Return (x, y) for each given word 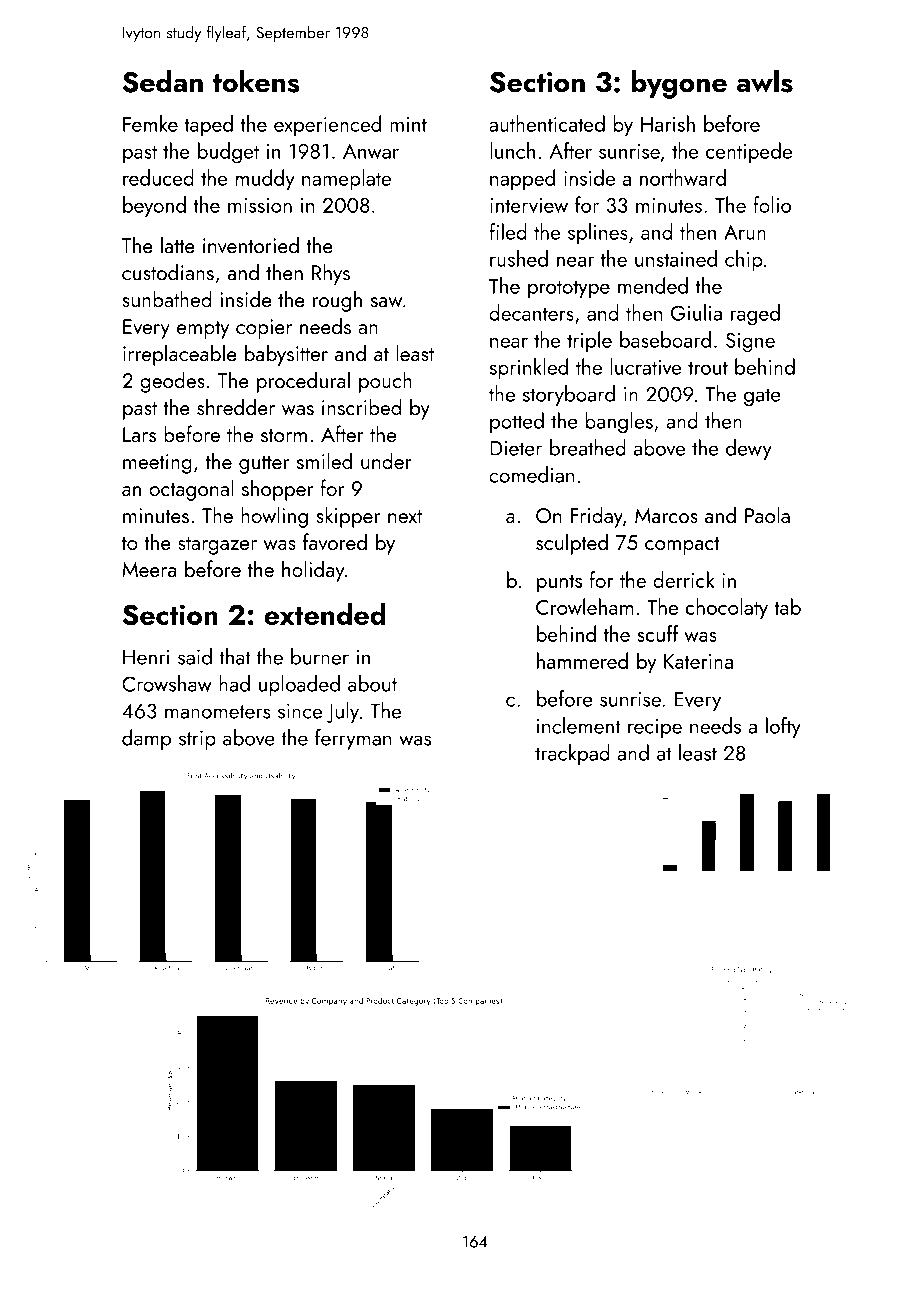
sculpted (572, 544)
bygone (679, 84)
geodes (172, 382)
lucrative (646, 366)
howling (274, 517)
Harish (668, 123)
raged (755, 315)
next (405, 516)
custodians (168, 272)
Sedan (163, 81)
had (234, 683)
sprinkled (529, 368)
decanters (531, 312)
